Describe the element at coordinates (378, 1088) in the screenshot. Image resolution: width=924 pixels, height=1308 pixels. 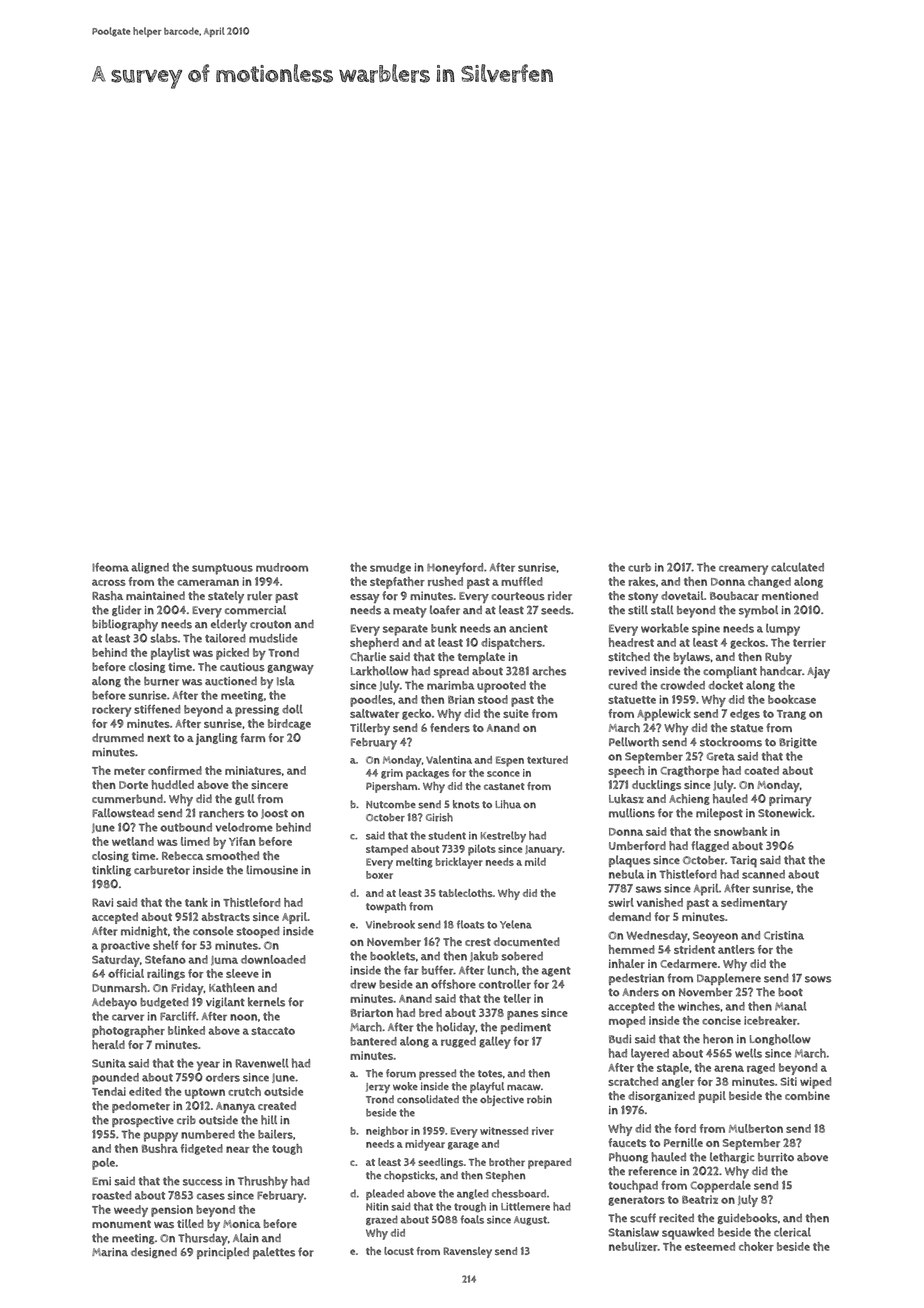
I see `Jerzy` at that location.
